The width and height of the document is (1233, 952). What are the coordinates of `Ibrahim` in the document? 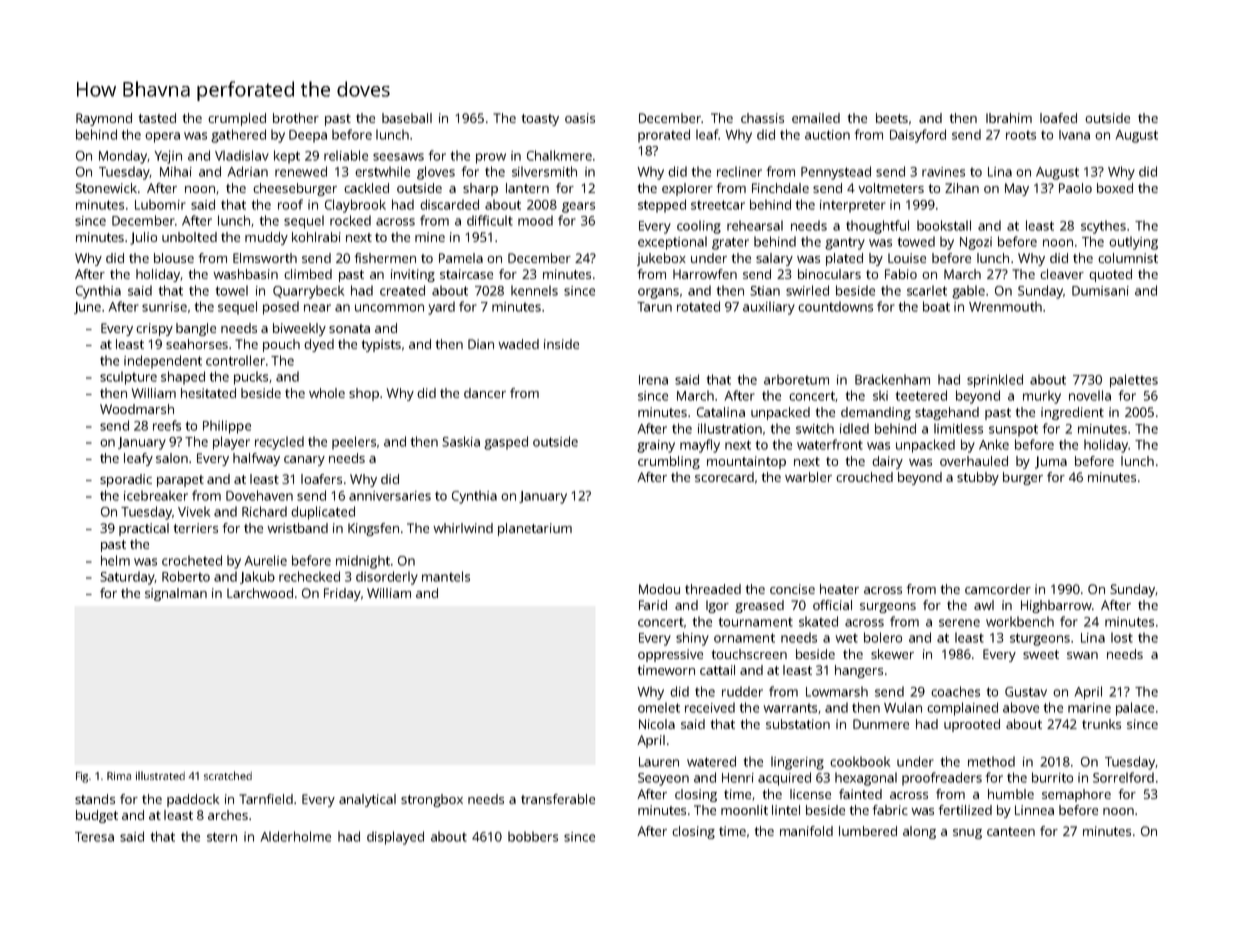 It's located at (1009, 118).
